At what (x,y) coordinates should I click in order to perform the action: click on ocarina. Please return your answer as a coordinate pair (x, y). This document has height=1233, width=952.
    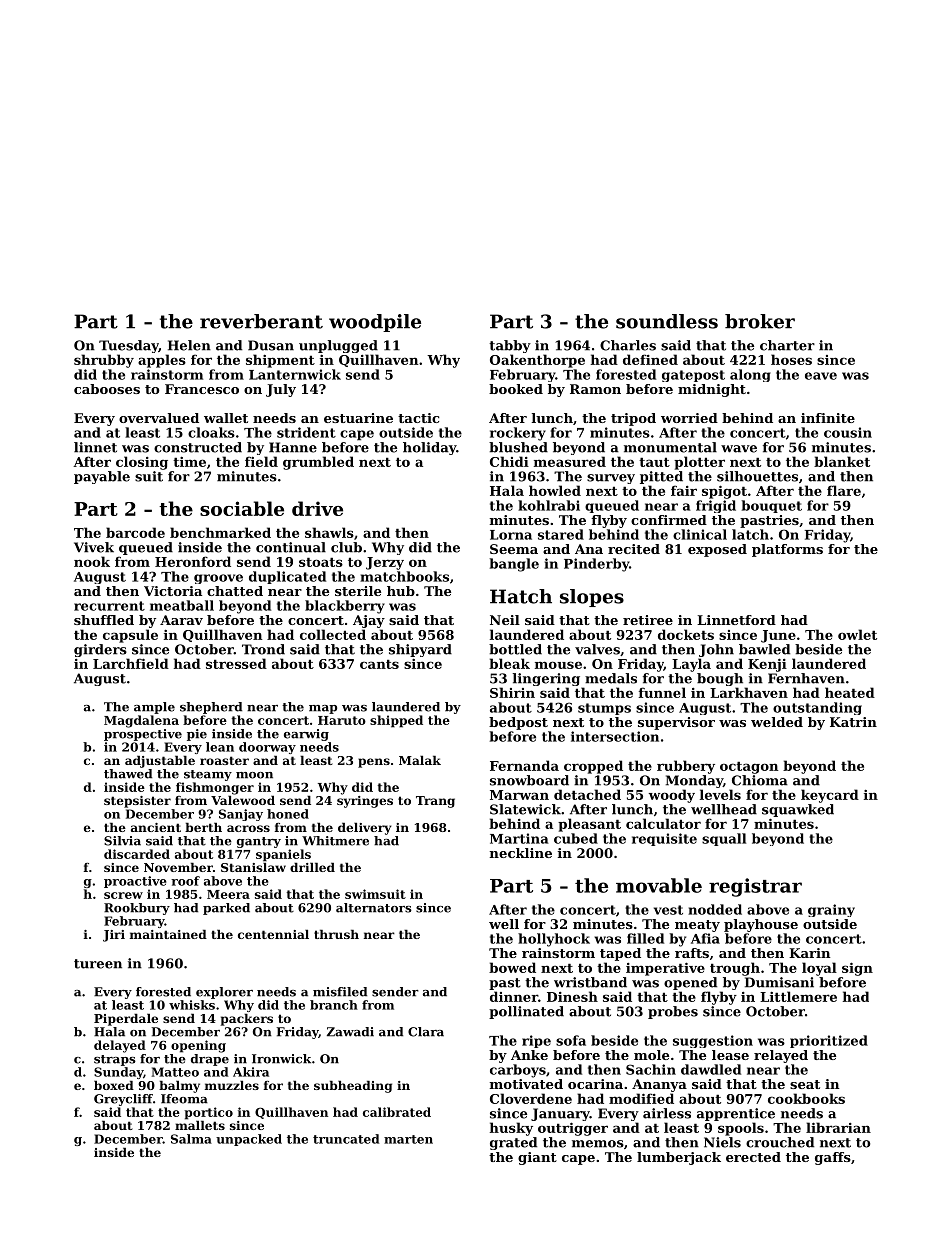
    Looking at the image, I should click on (595, 1084).
